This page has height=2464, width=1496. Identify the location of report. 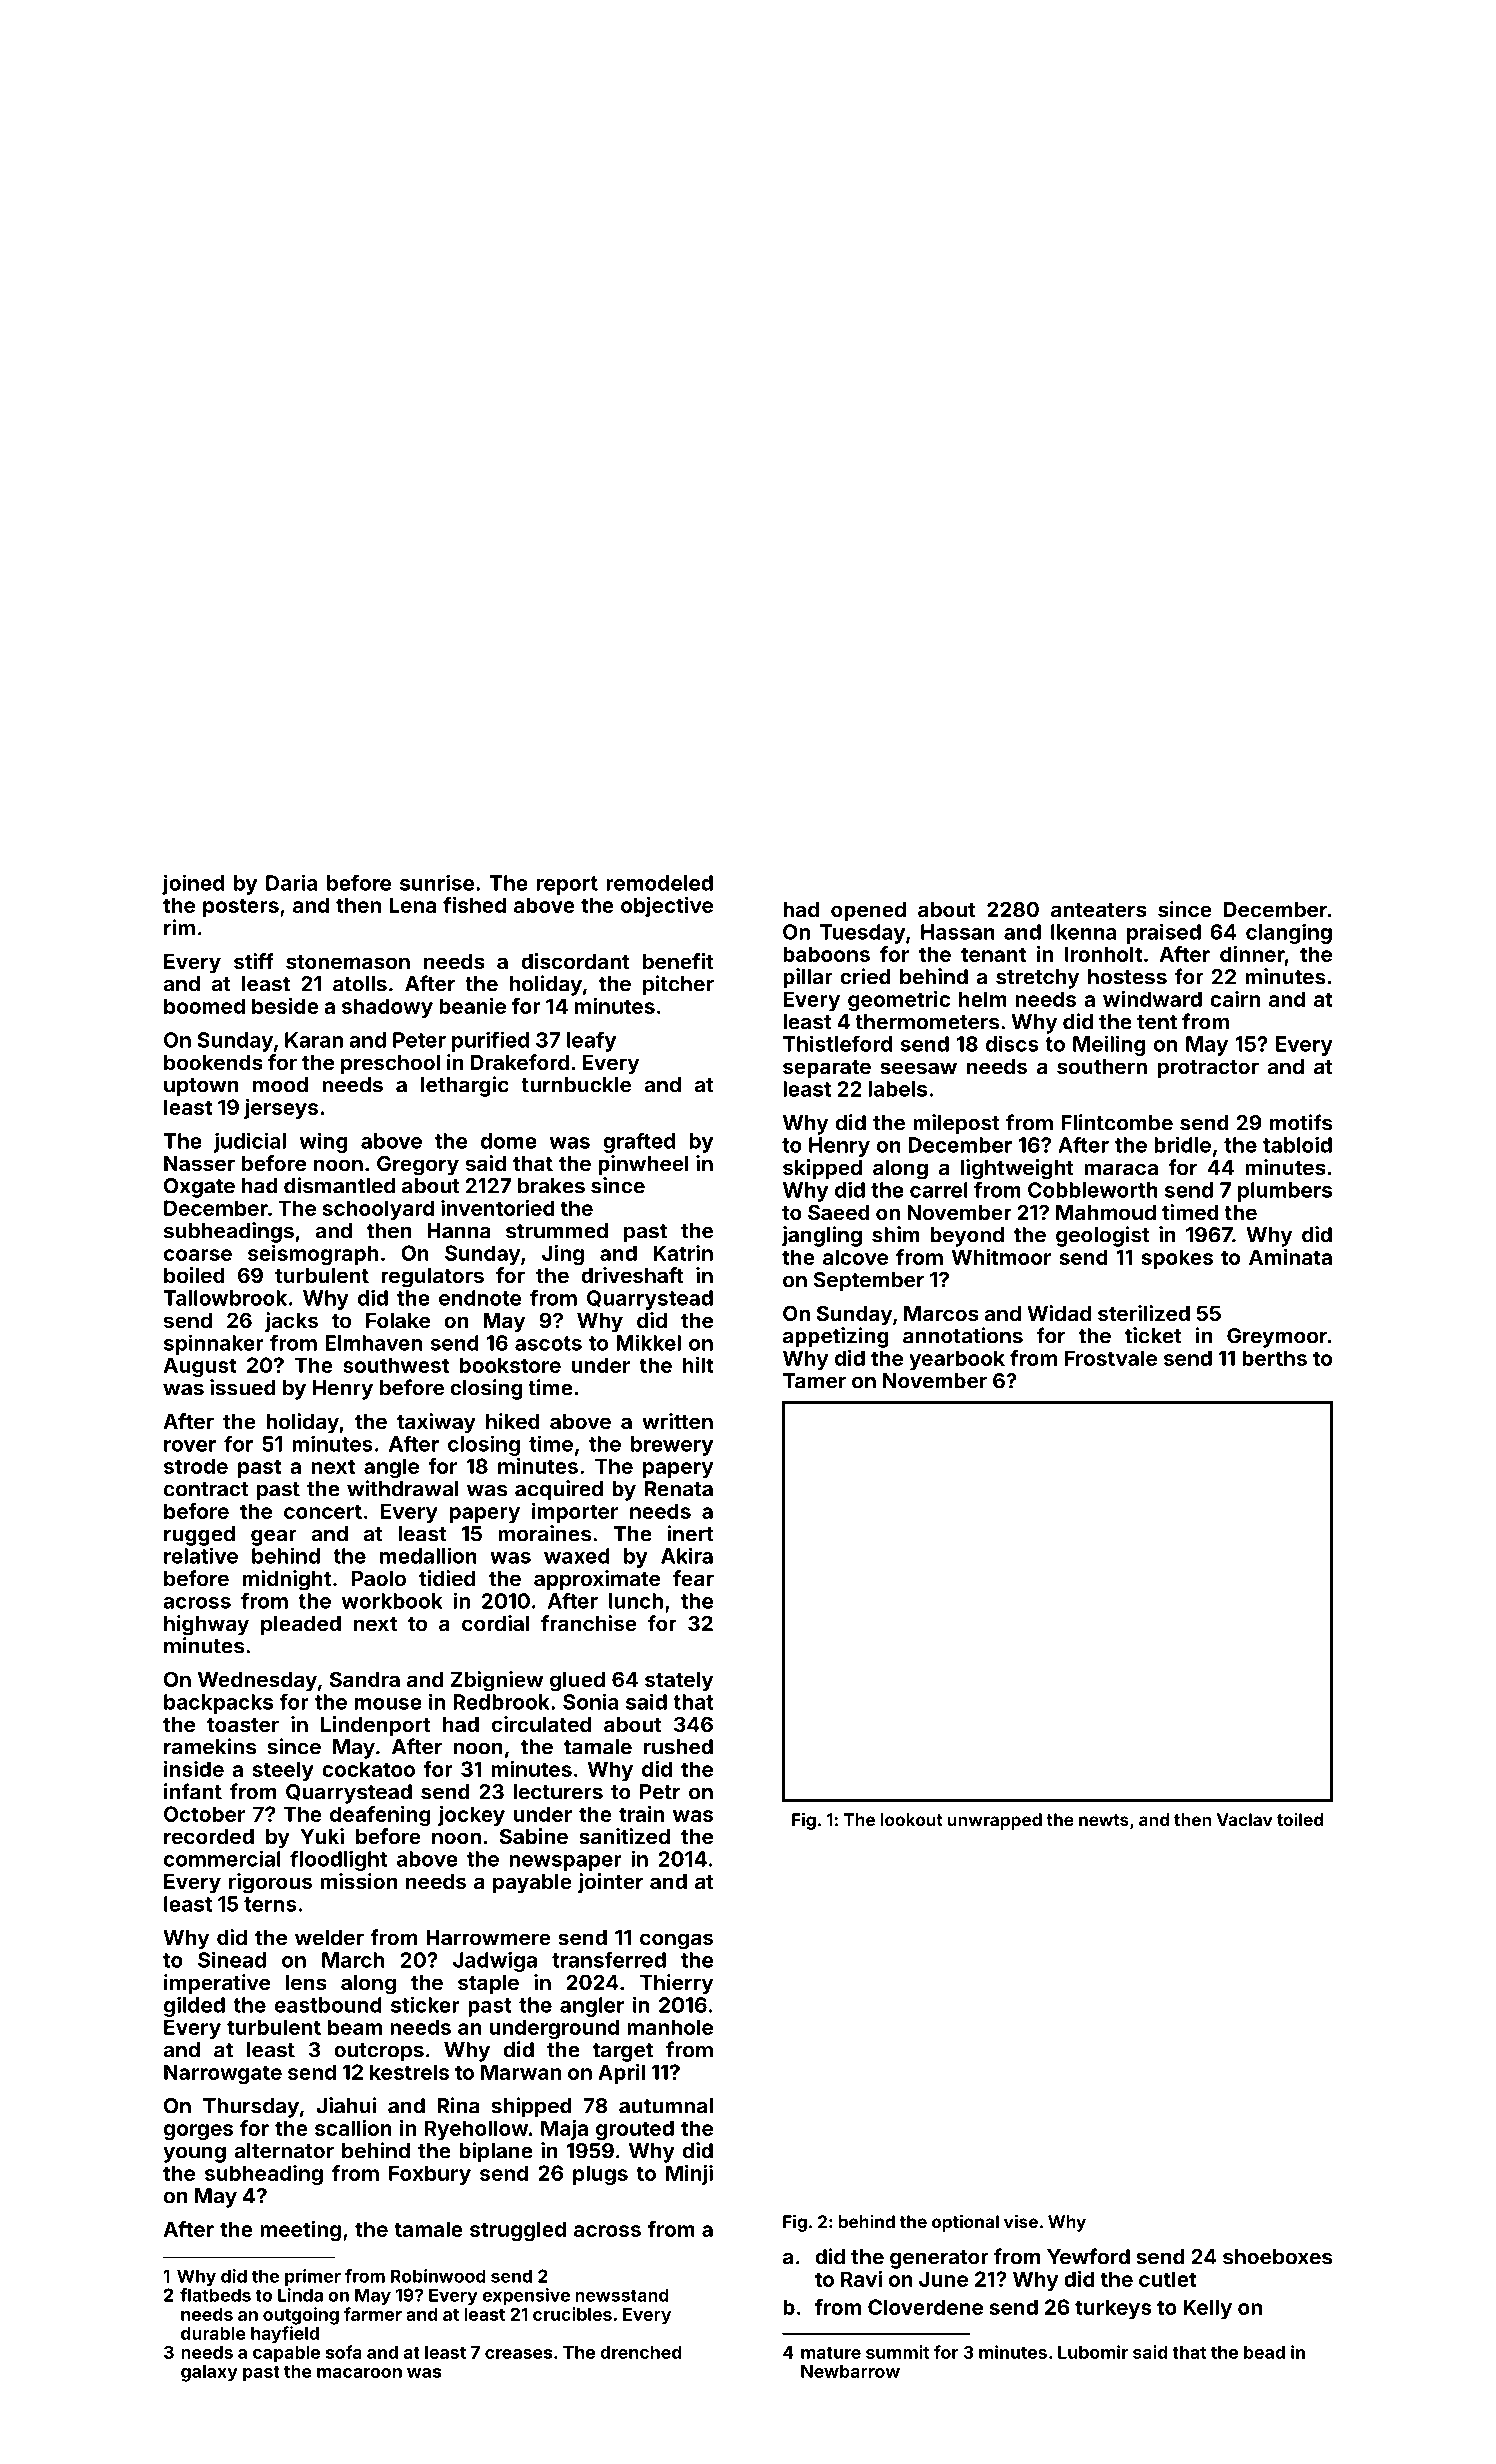
(567, 885).
